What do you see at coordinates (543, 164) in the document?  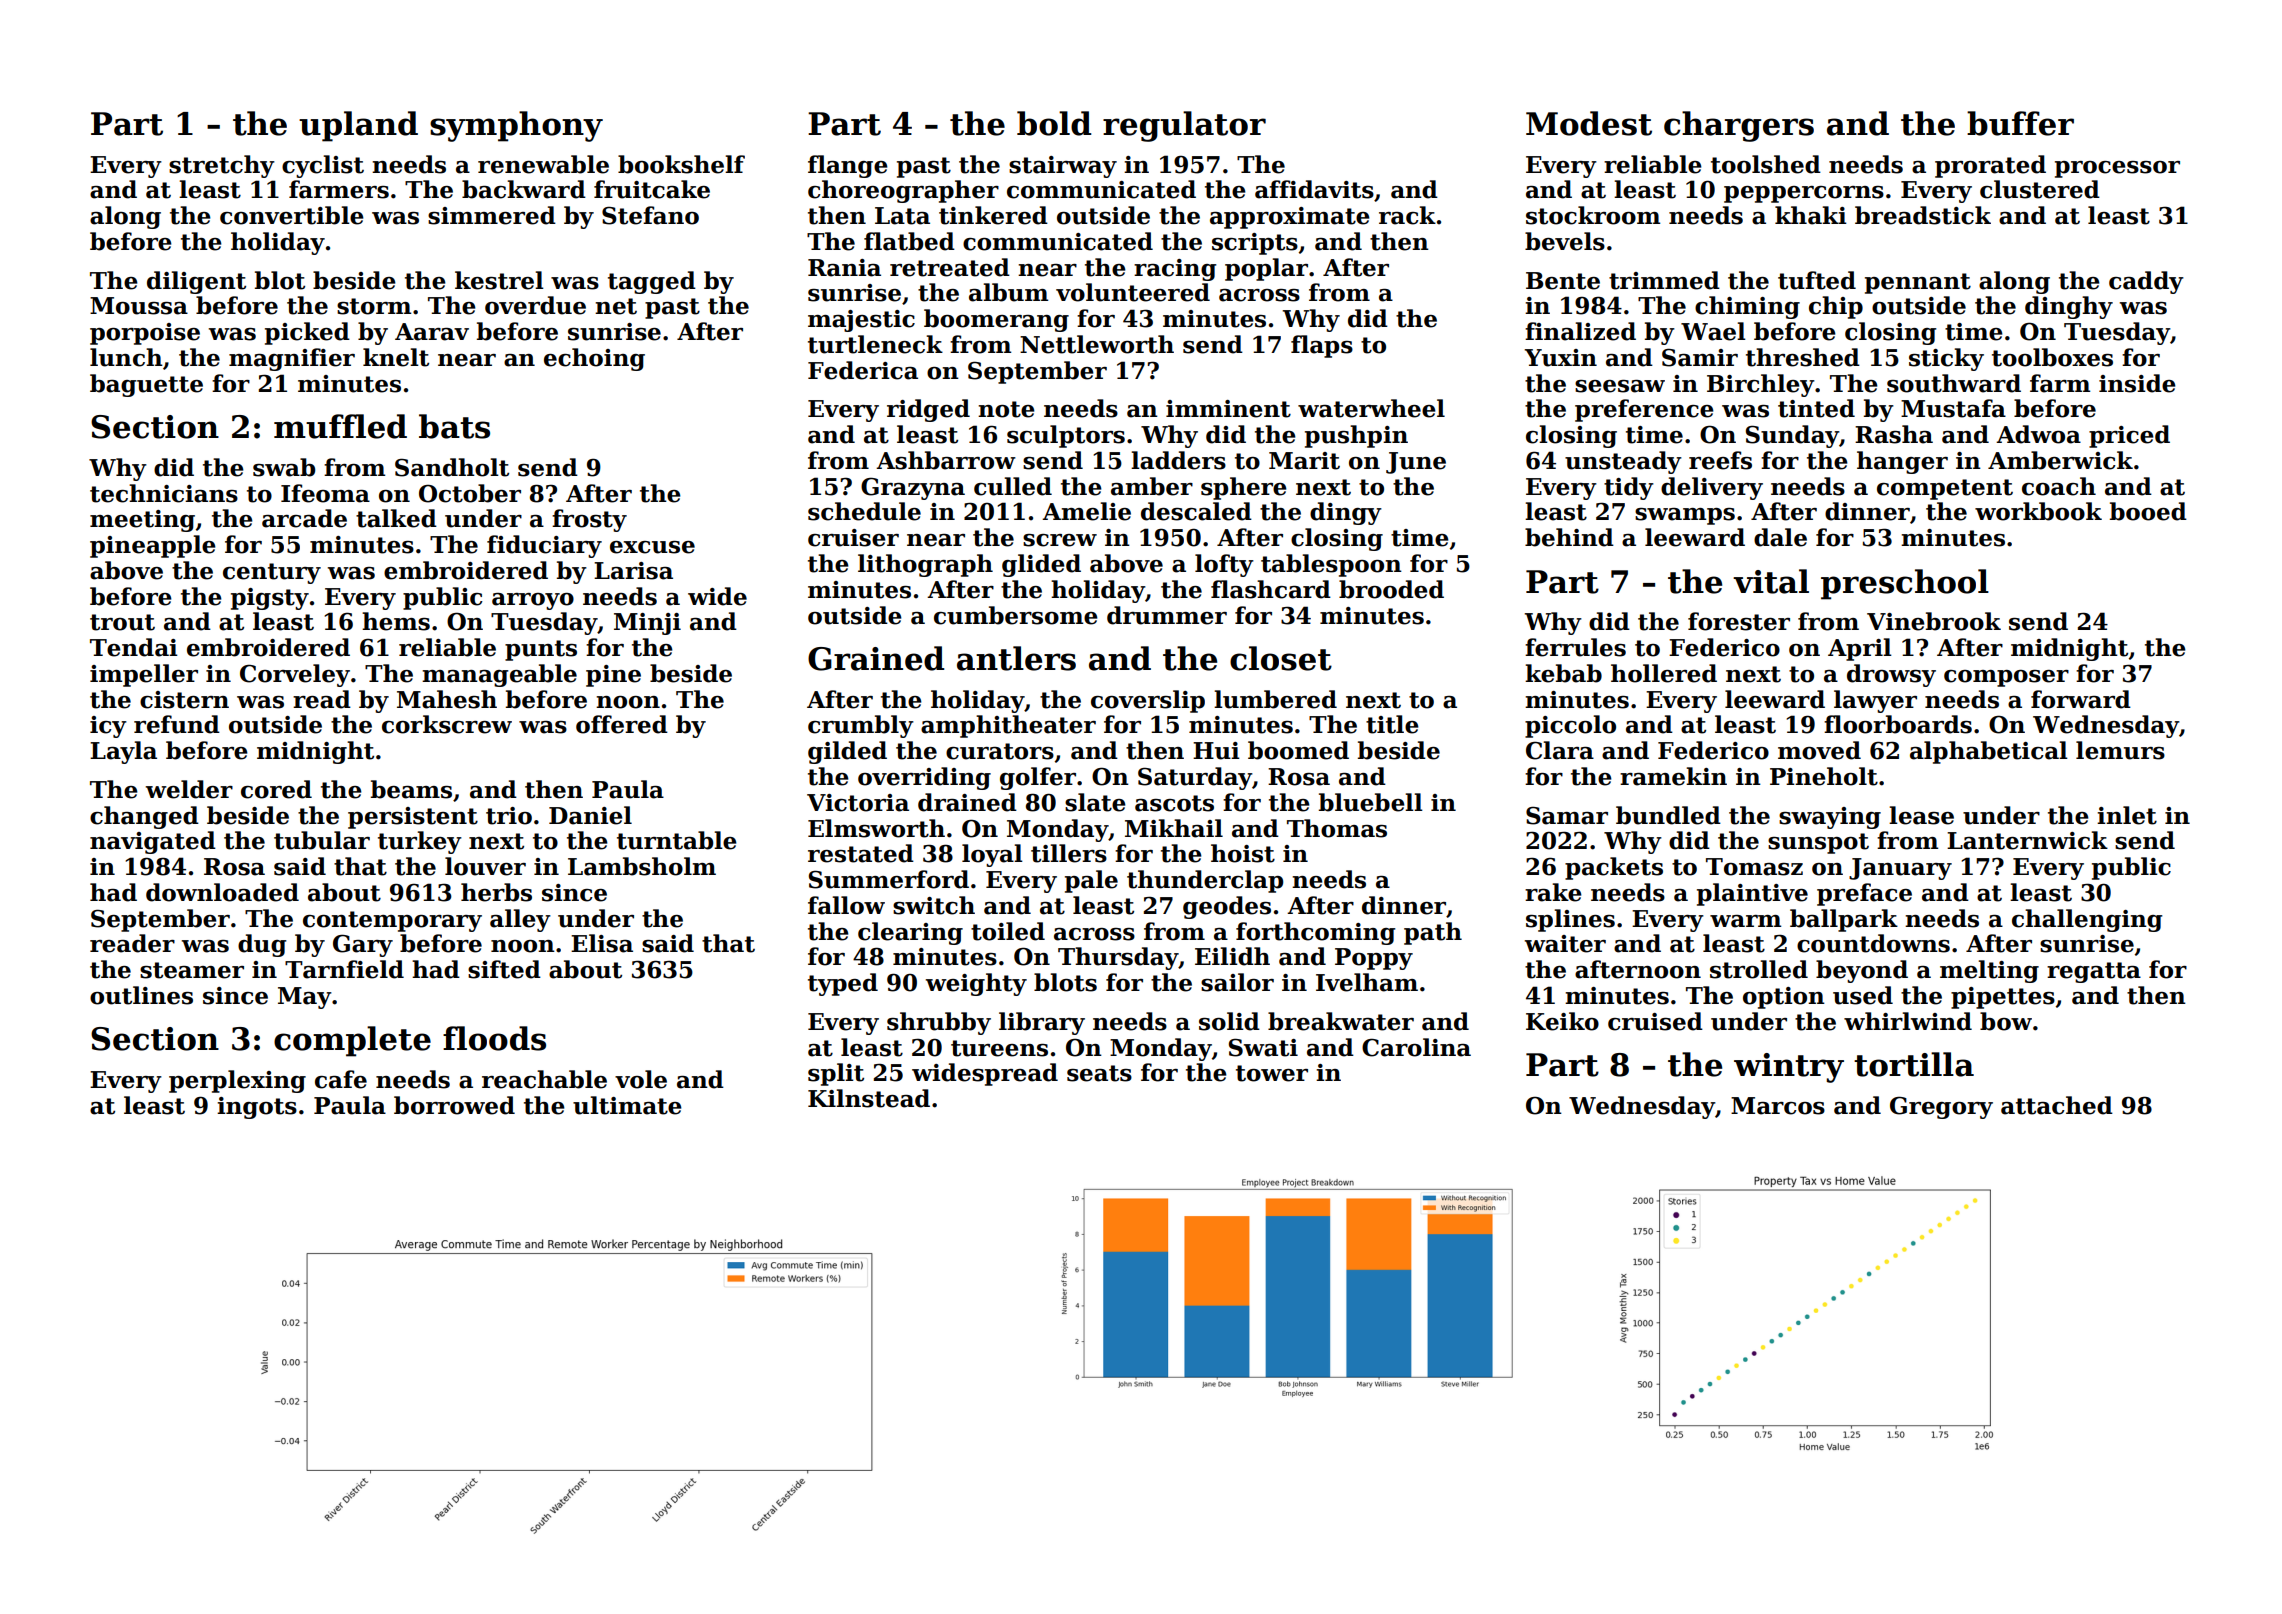 I see `renewable` at bounding box center [543, 164].
